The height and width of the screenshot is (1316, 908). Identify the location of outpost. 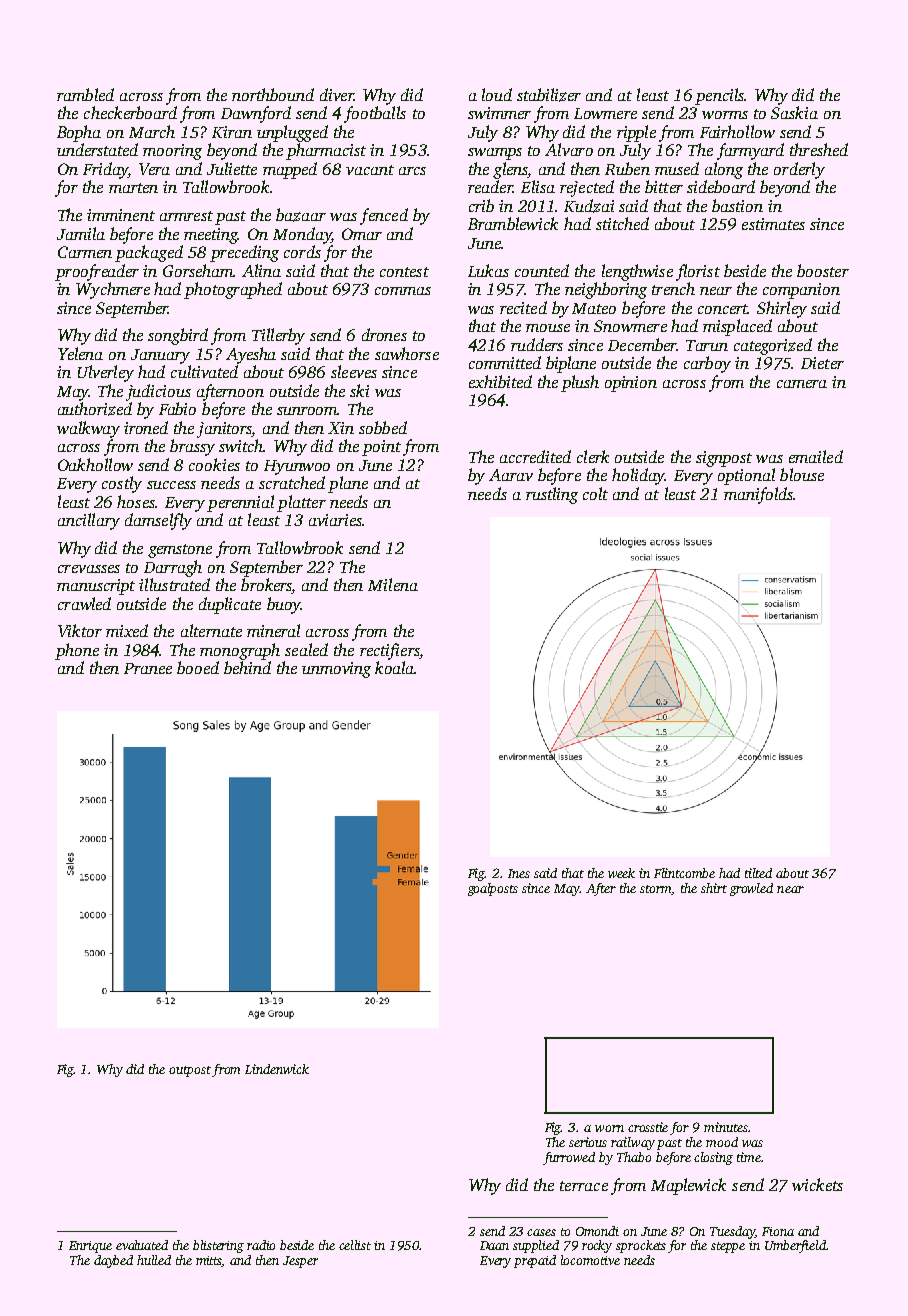
(190, 1071).
